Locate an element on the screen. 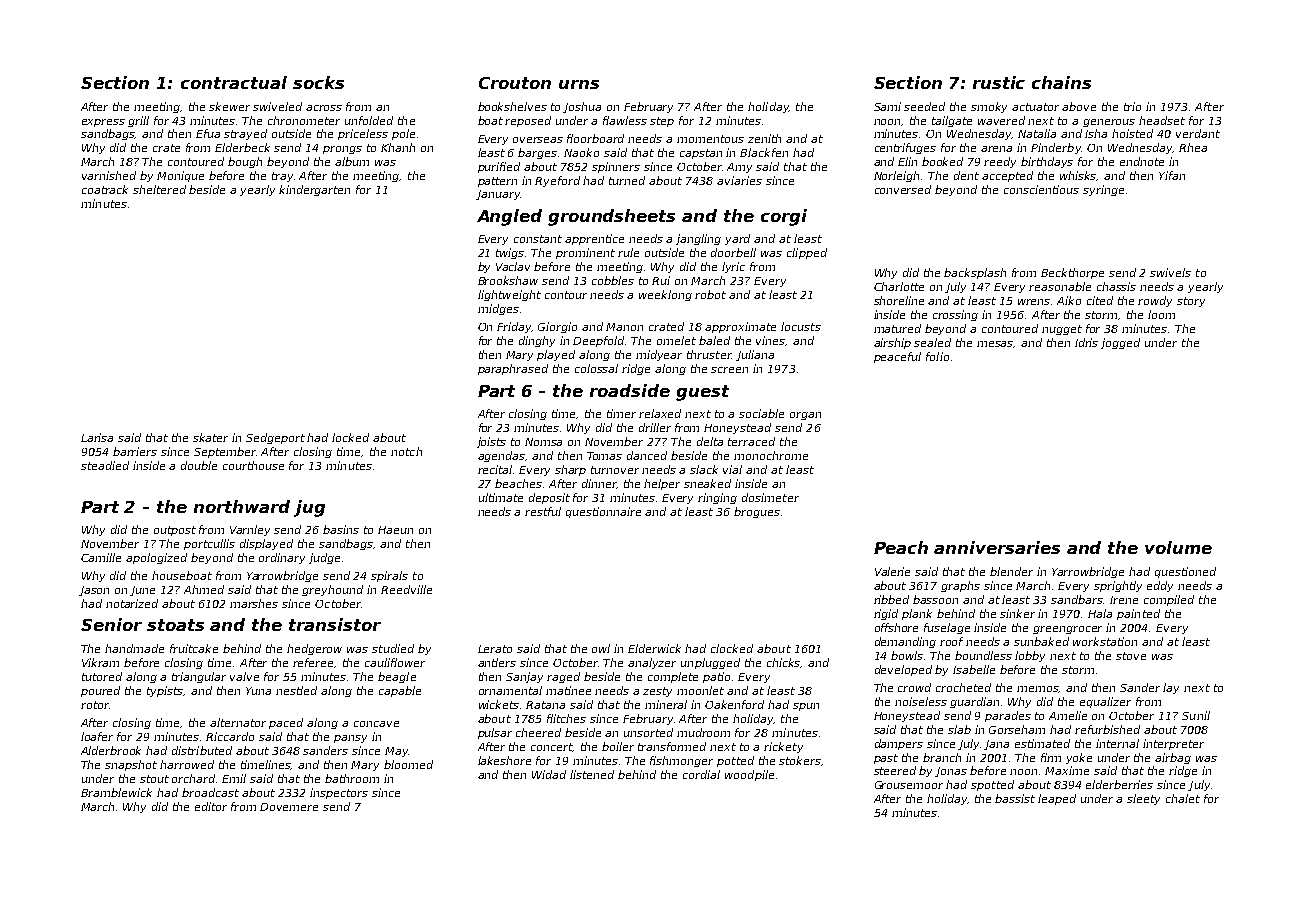  Jason is located at coordinates (94, 591).
